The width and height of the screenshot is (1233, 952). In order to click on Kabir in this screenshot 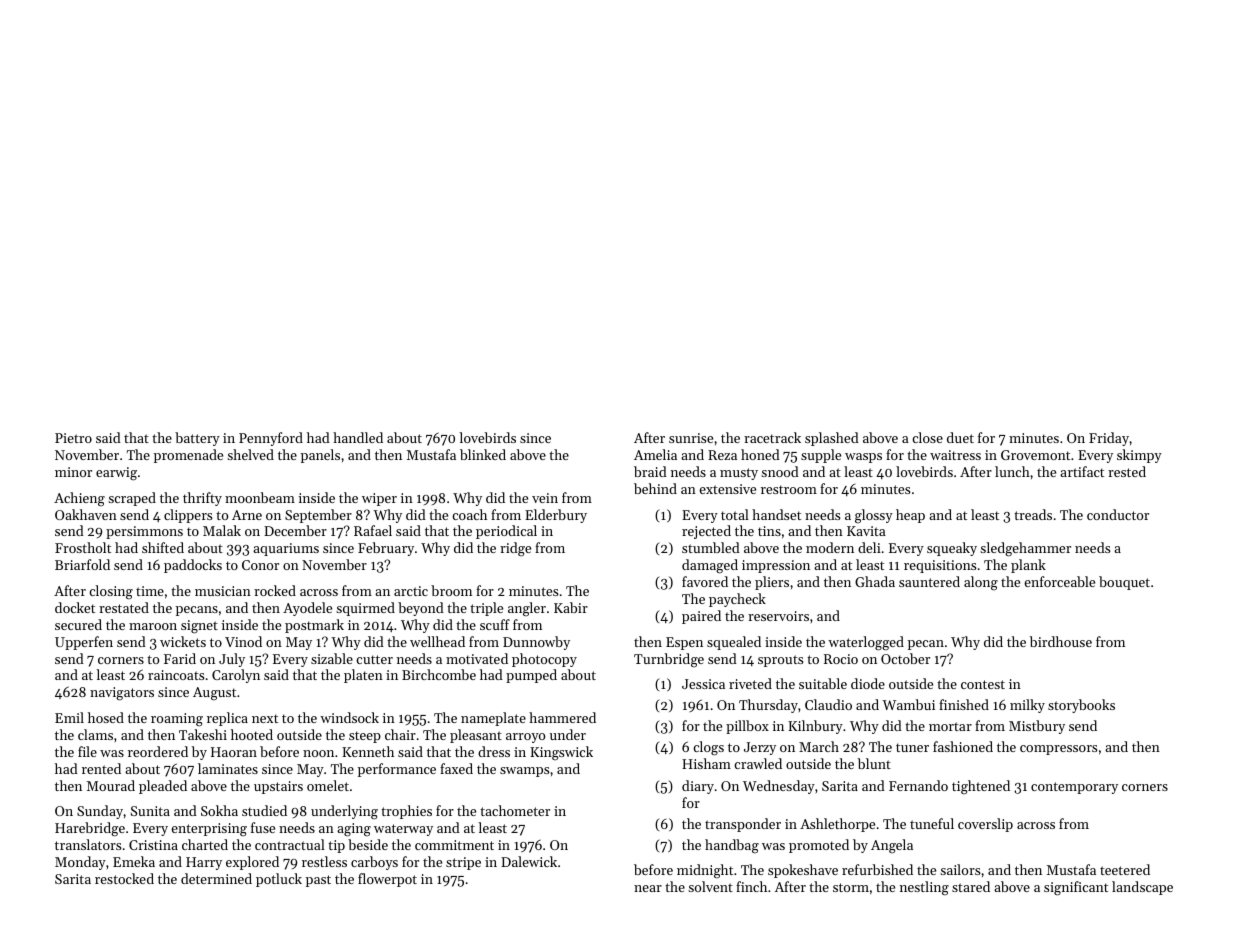, I will do `click(571, 607)`.
